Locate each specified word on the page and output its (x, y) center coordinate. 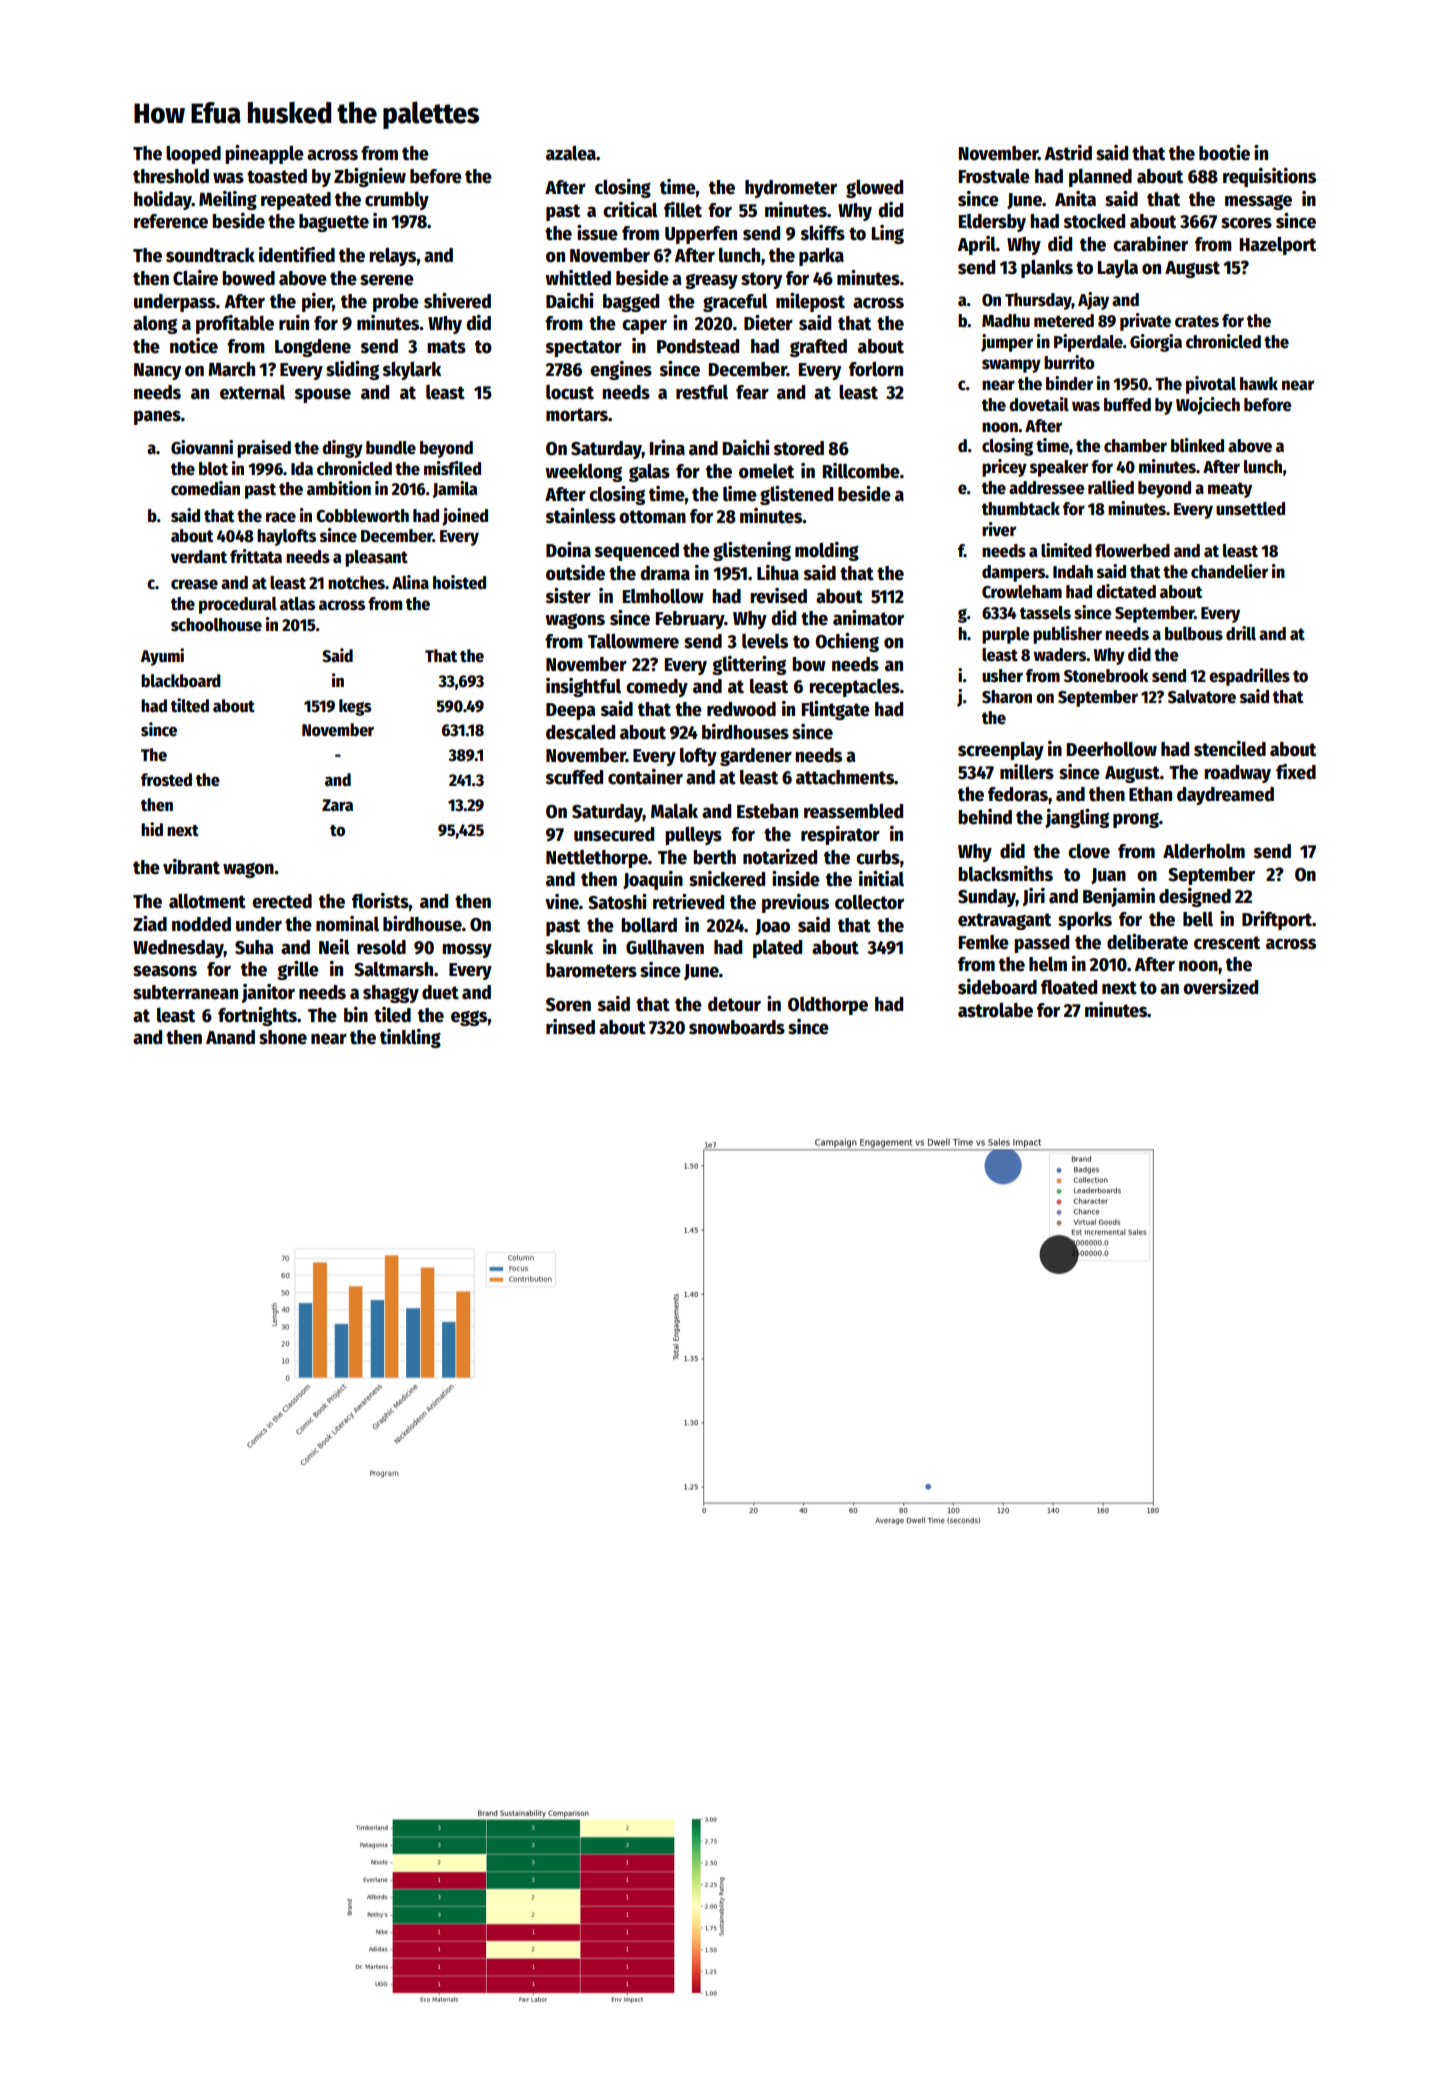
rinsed (570, 1027)
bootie (1224, 153)
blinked (1197, 445)
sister (568, 596)
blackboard (181, 681)
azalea (571, 153)
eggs (469, 1018)
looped (193, 155)
